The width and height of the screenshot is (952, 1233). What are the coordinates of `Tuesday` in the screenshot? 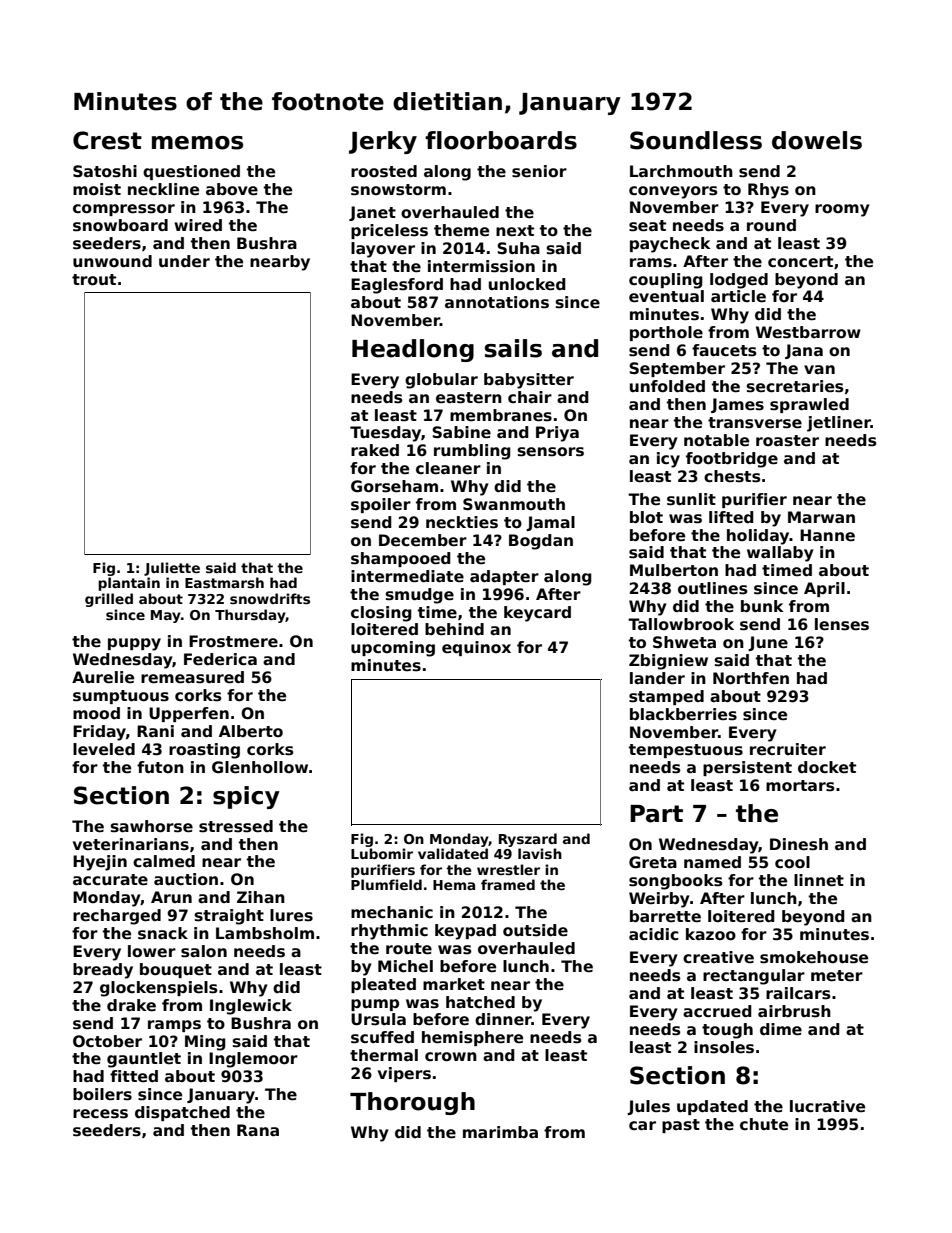 It's located at (385, 434).
